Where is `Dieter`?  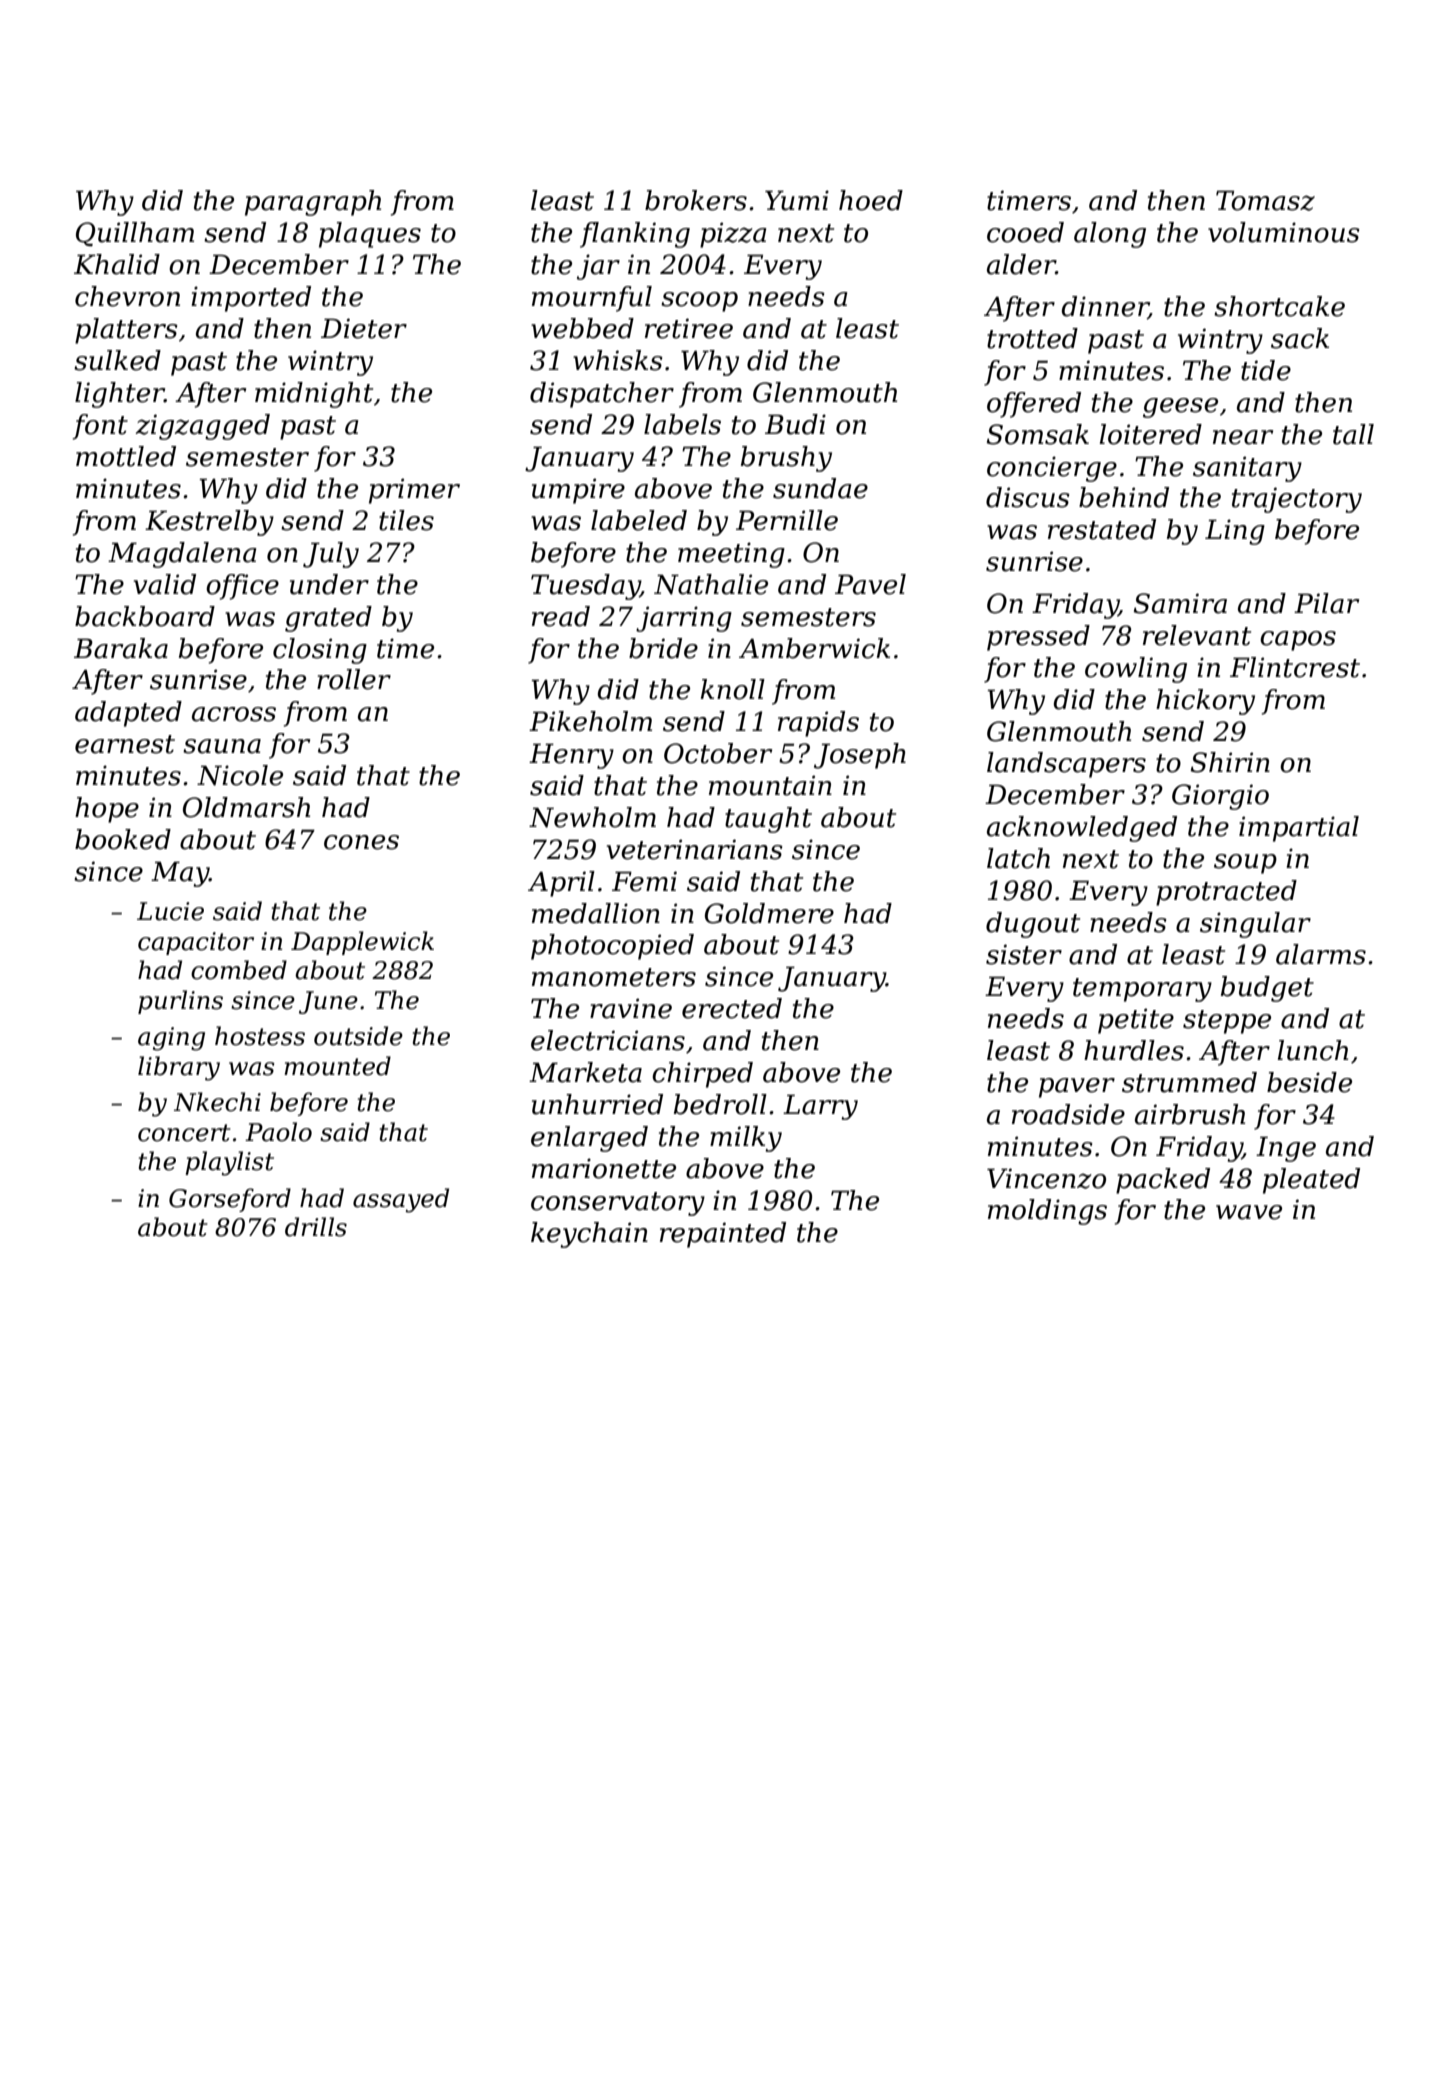 Dieter is located at coordinates (364, 328).
